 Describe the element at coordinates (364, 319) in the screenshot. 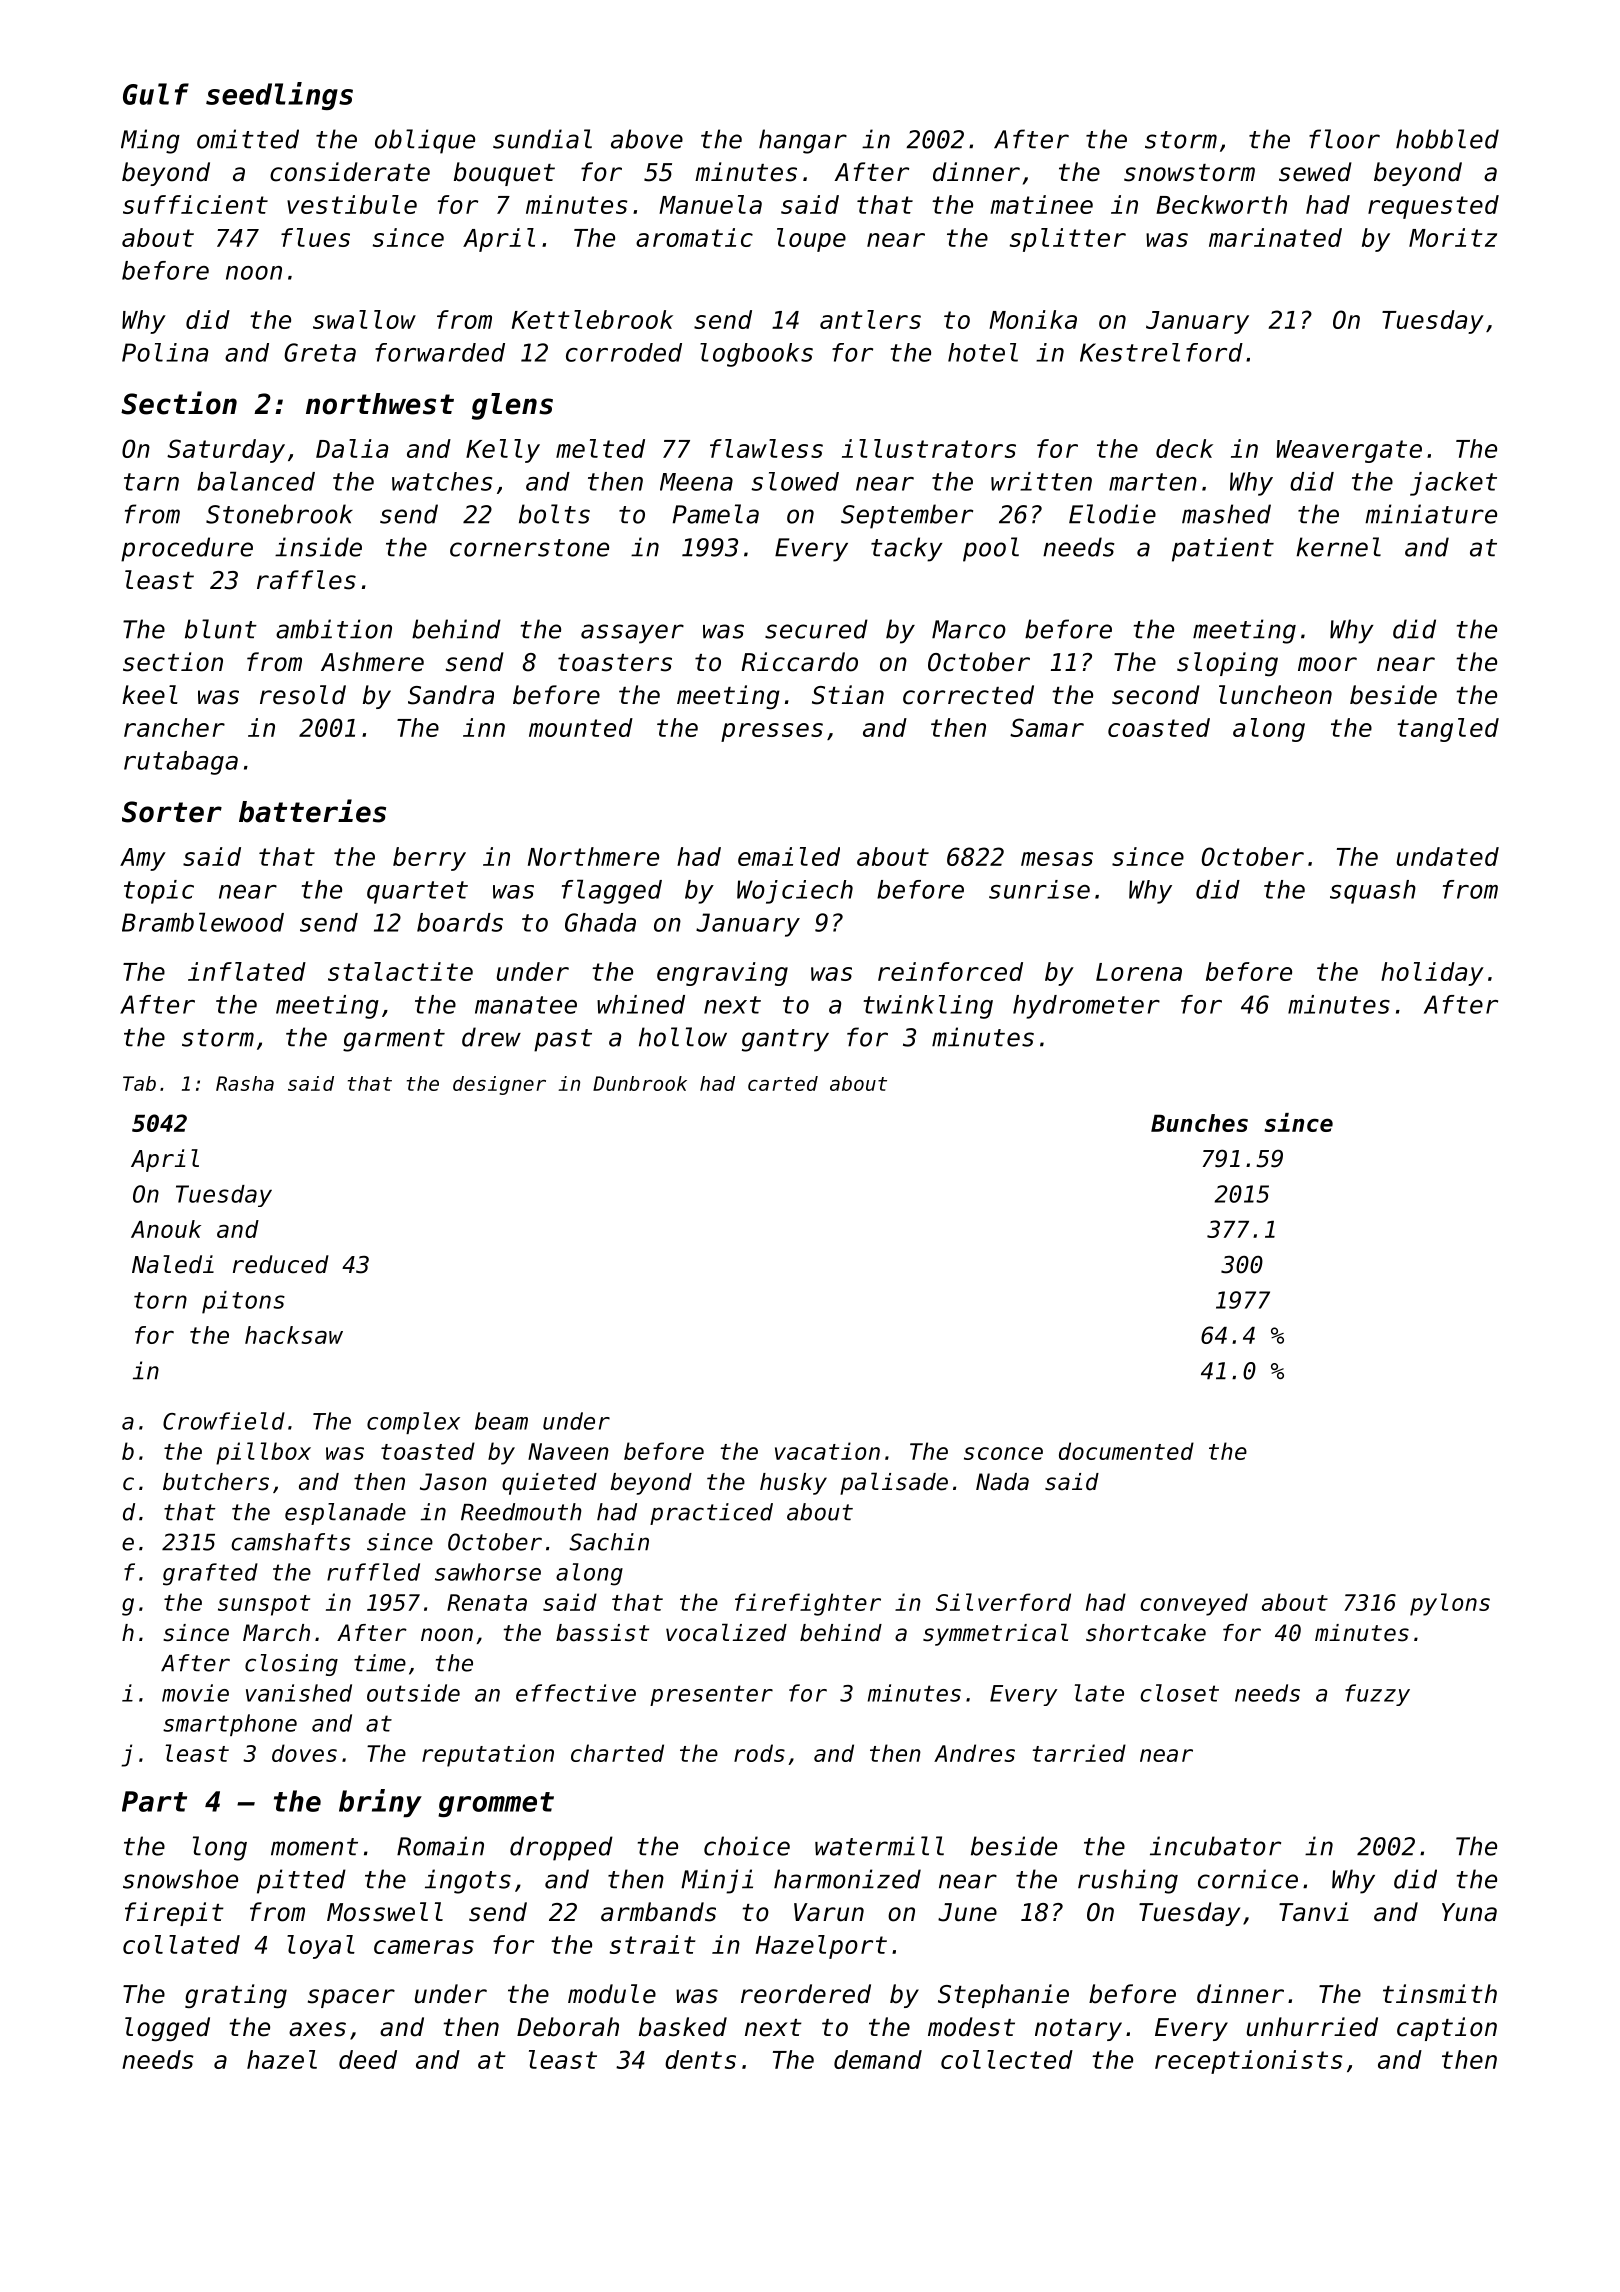

I see `swallow` at that location.
